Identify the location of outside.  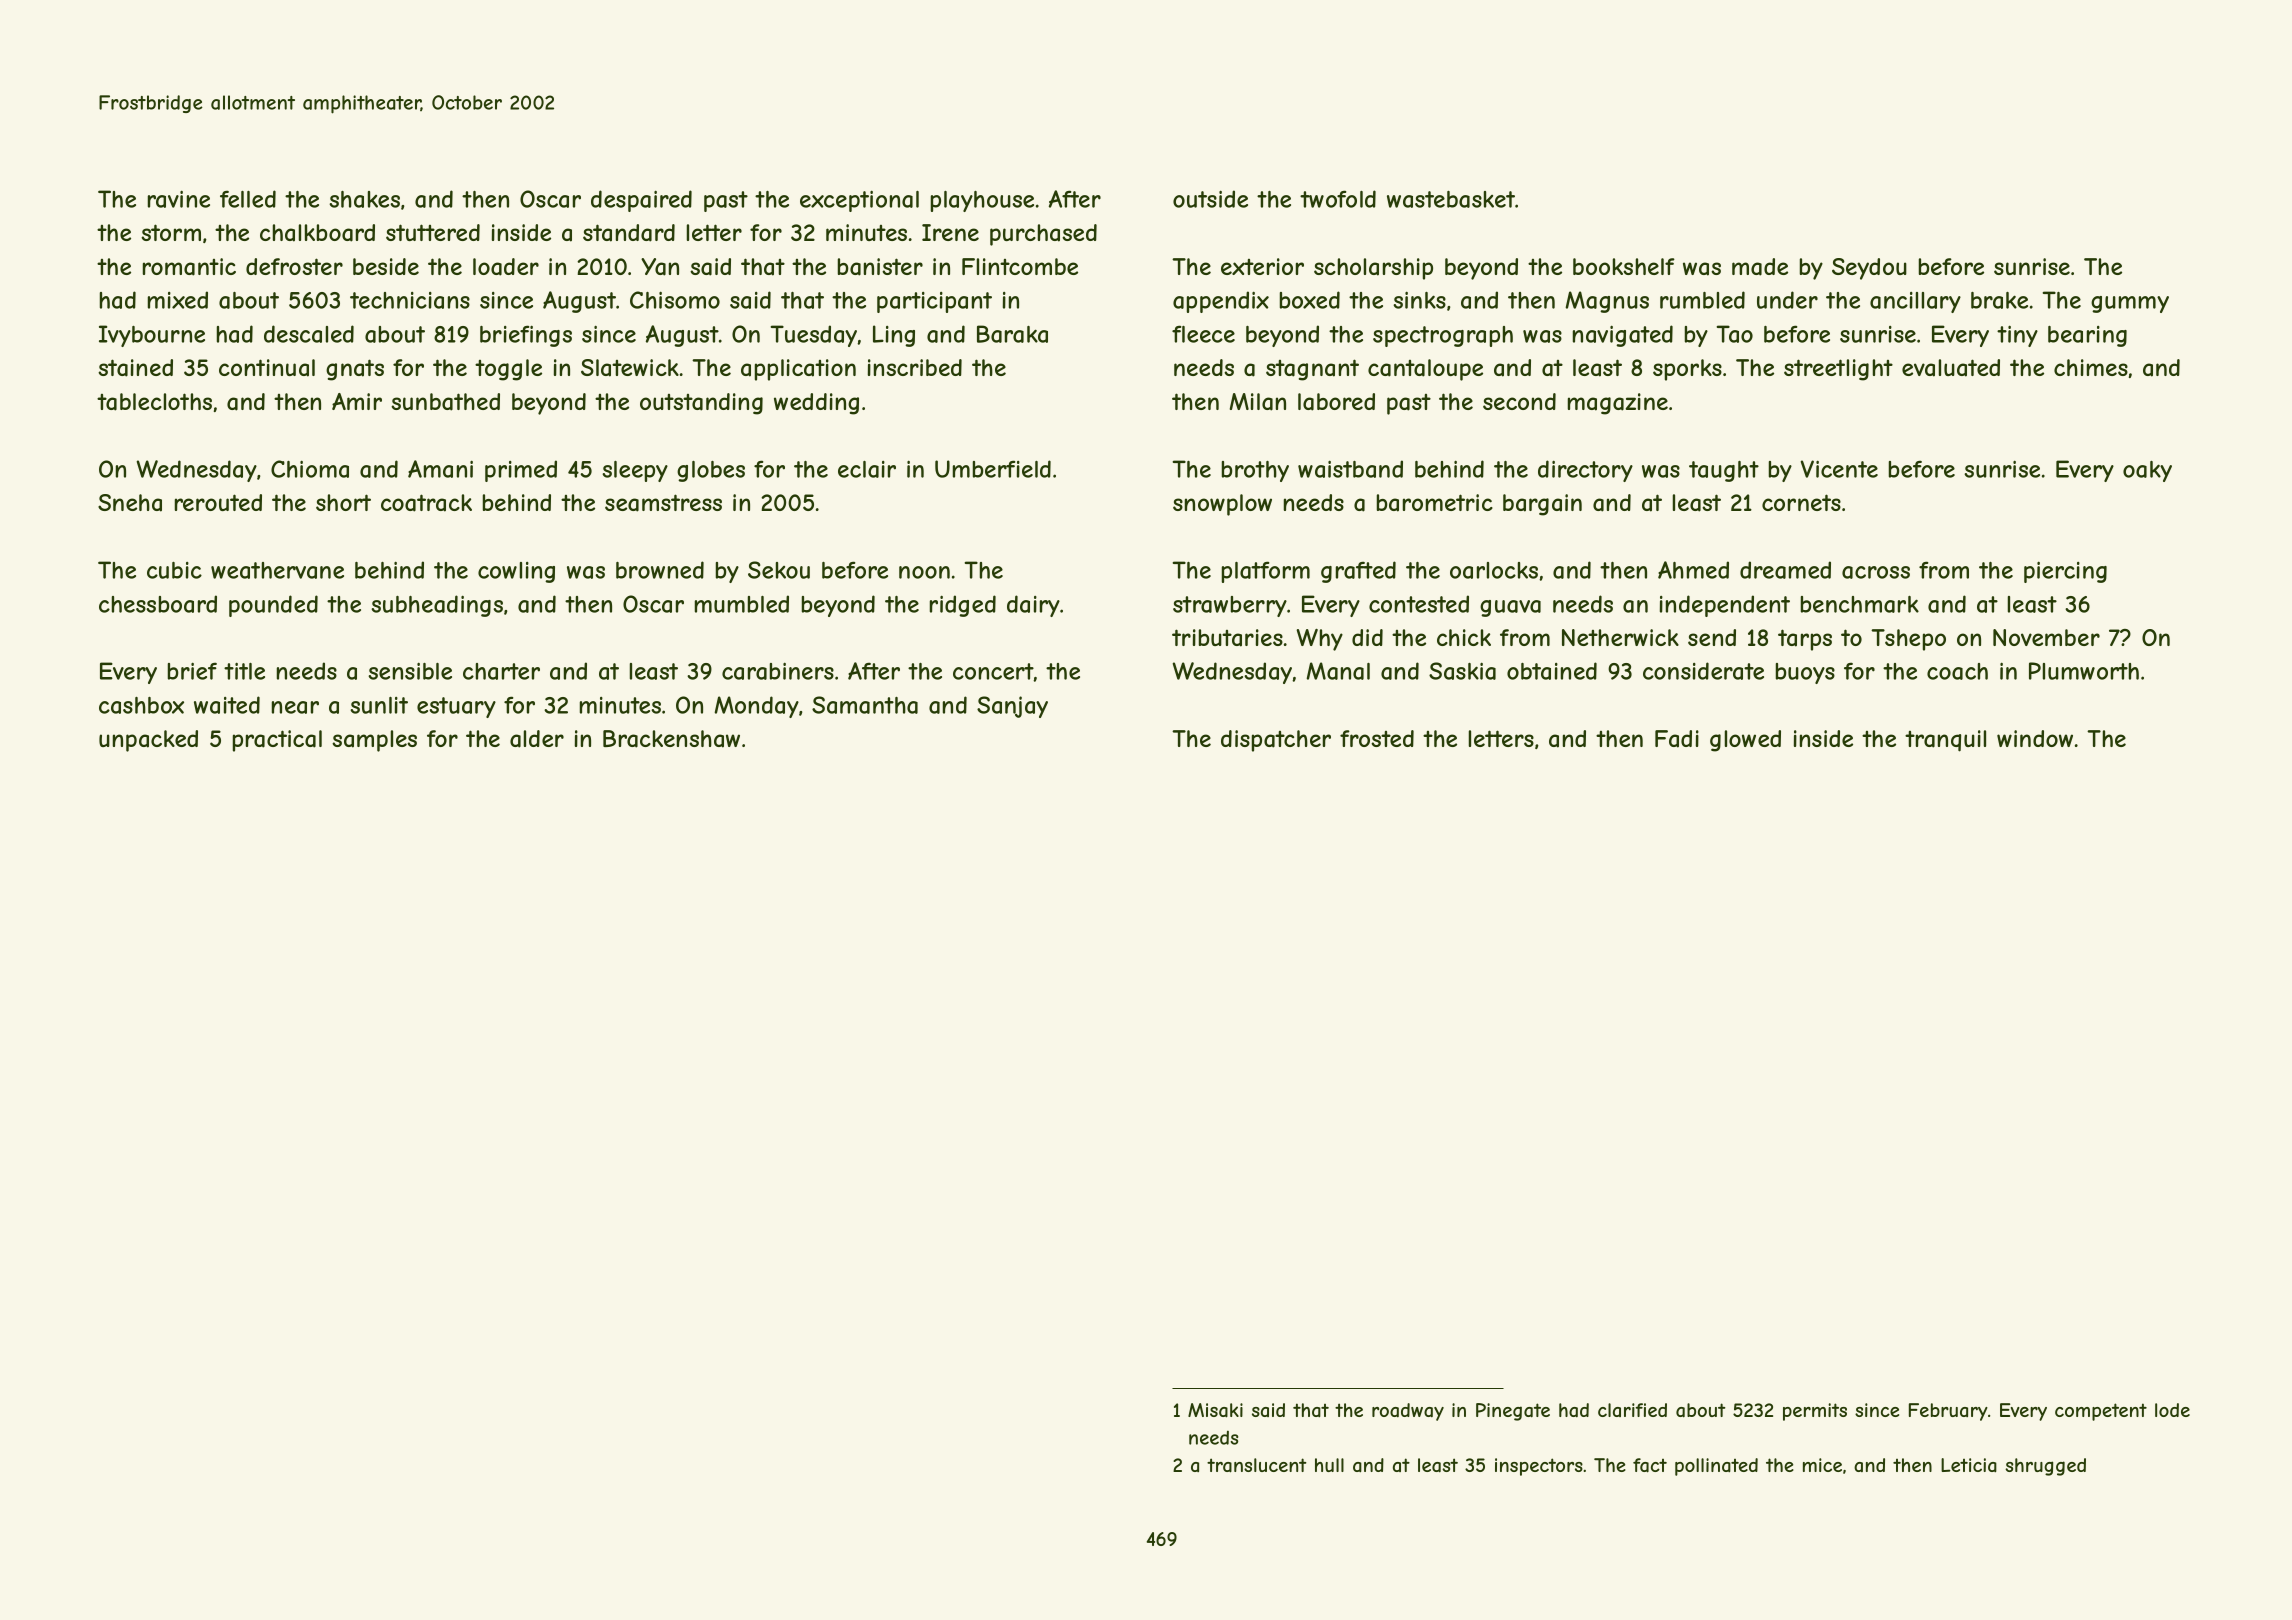
(1210, 199).
